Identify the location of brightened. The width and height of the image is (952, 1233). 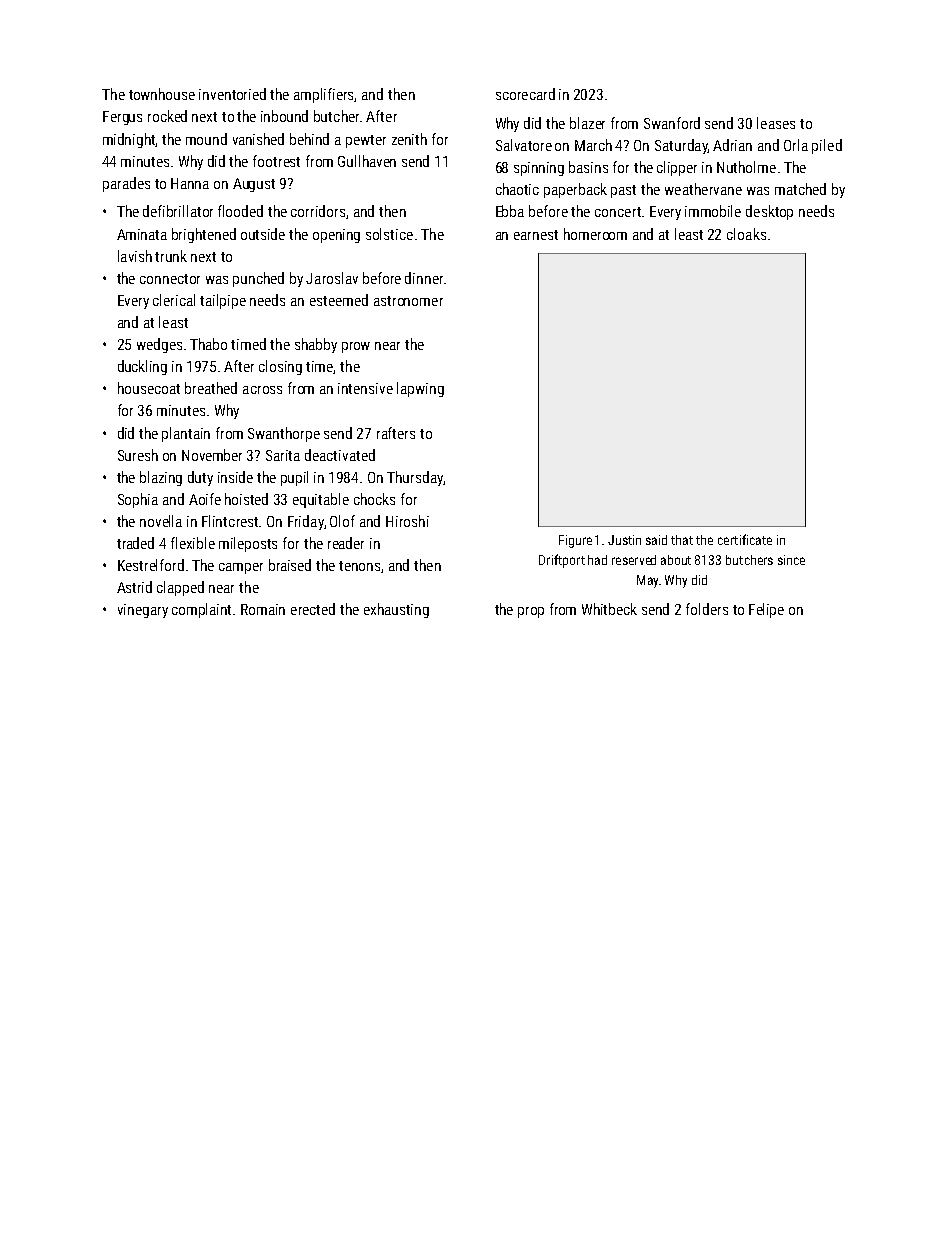
(204, 235).
